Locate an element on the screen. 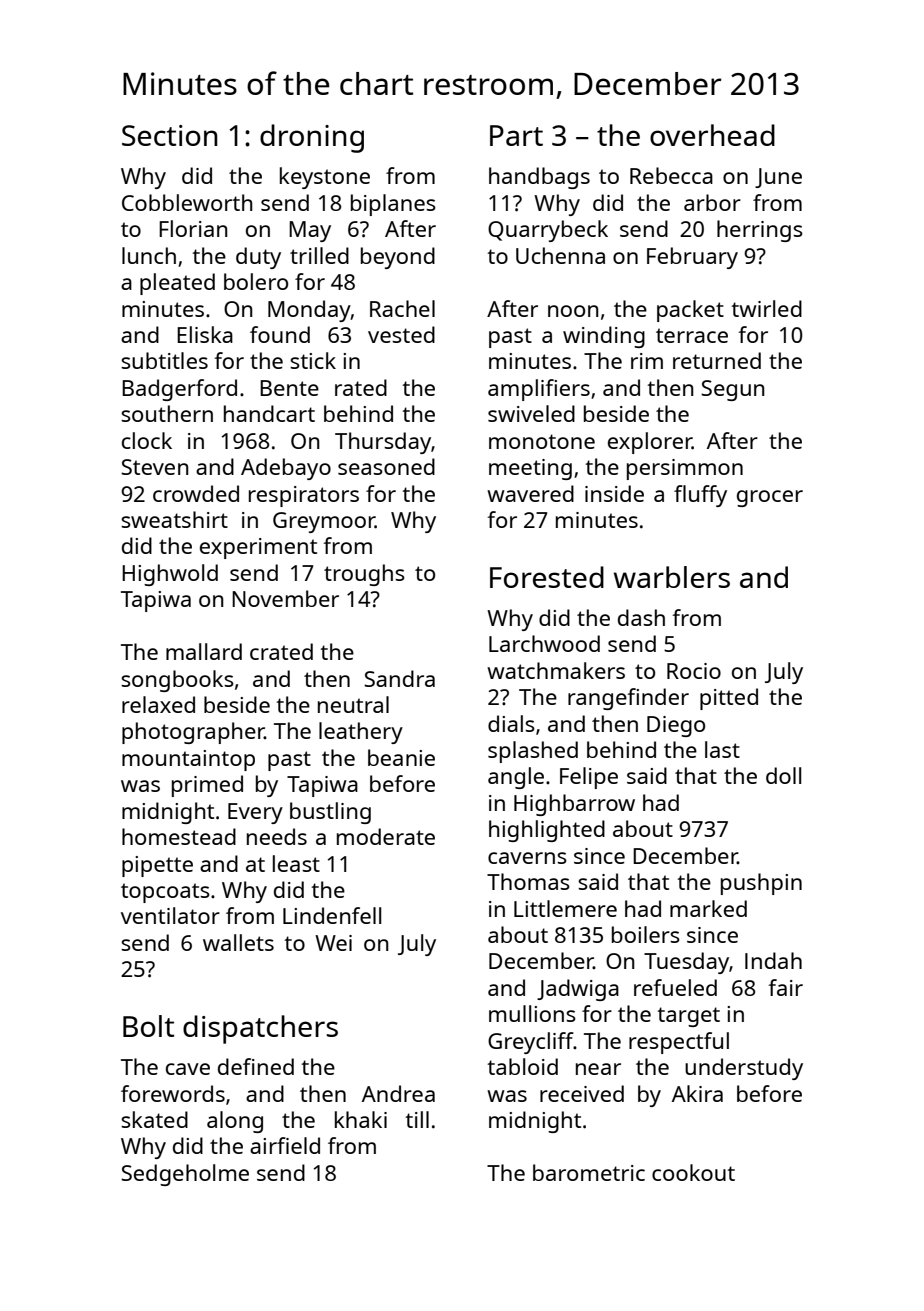 The height and width of the screenshot is (1311, 924). Littlemere is located at coordinates (565, 908).
